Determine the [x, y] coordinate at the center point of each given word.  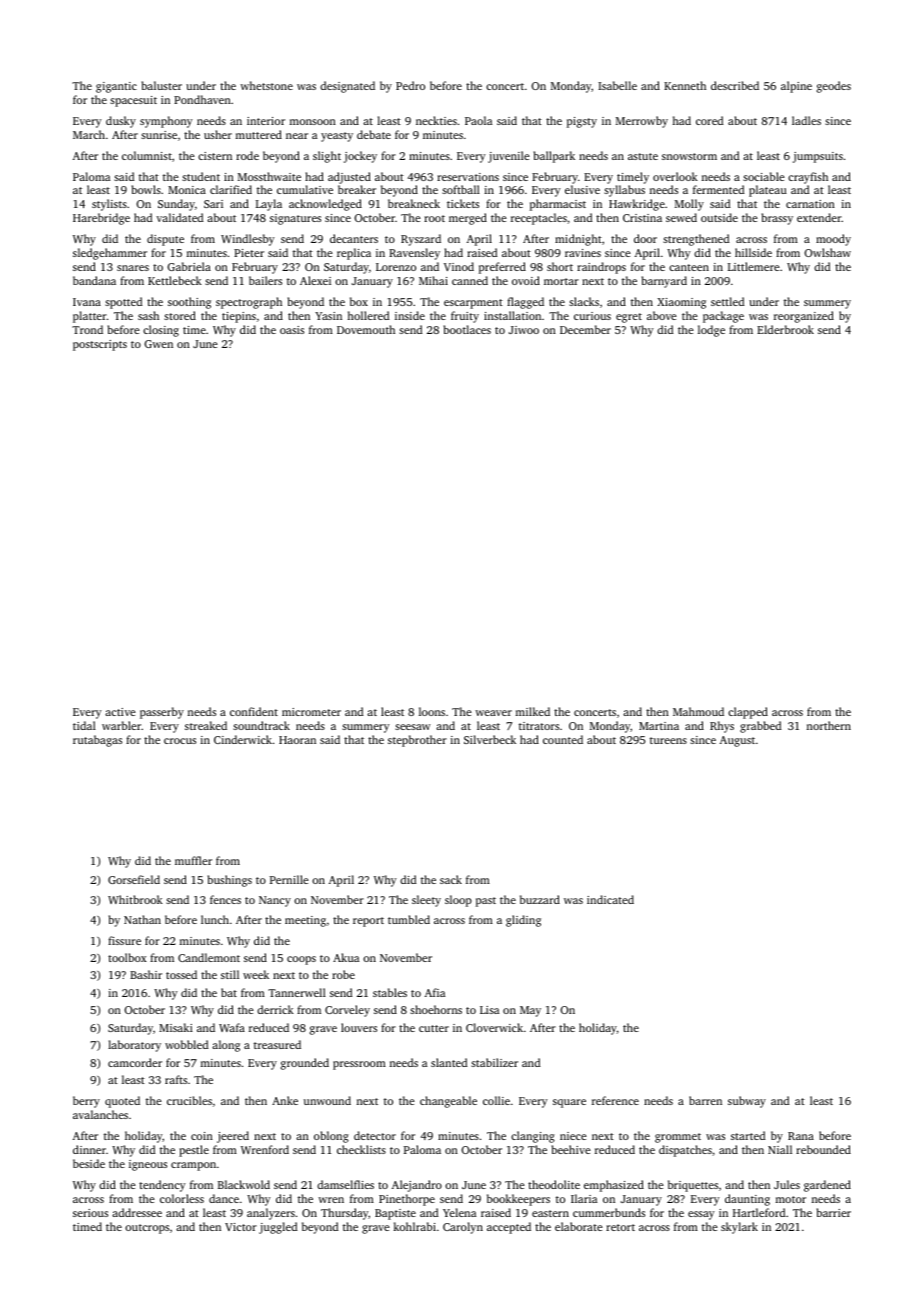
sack [451, 879]
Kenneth [685, 85]
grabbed [760, 727]
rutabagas [97, 741]
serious [90, 1213]
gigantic [116, 87]
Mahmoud [698, 711]
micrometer [311, 712]
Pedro [410, 85]
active [120, 712]
